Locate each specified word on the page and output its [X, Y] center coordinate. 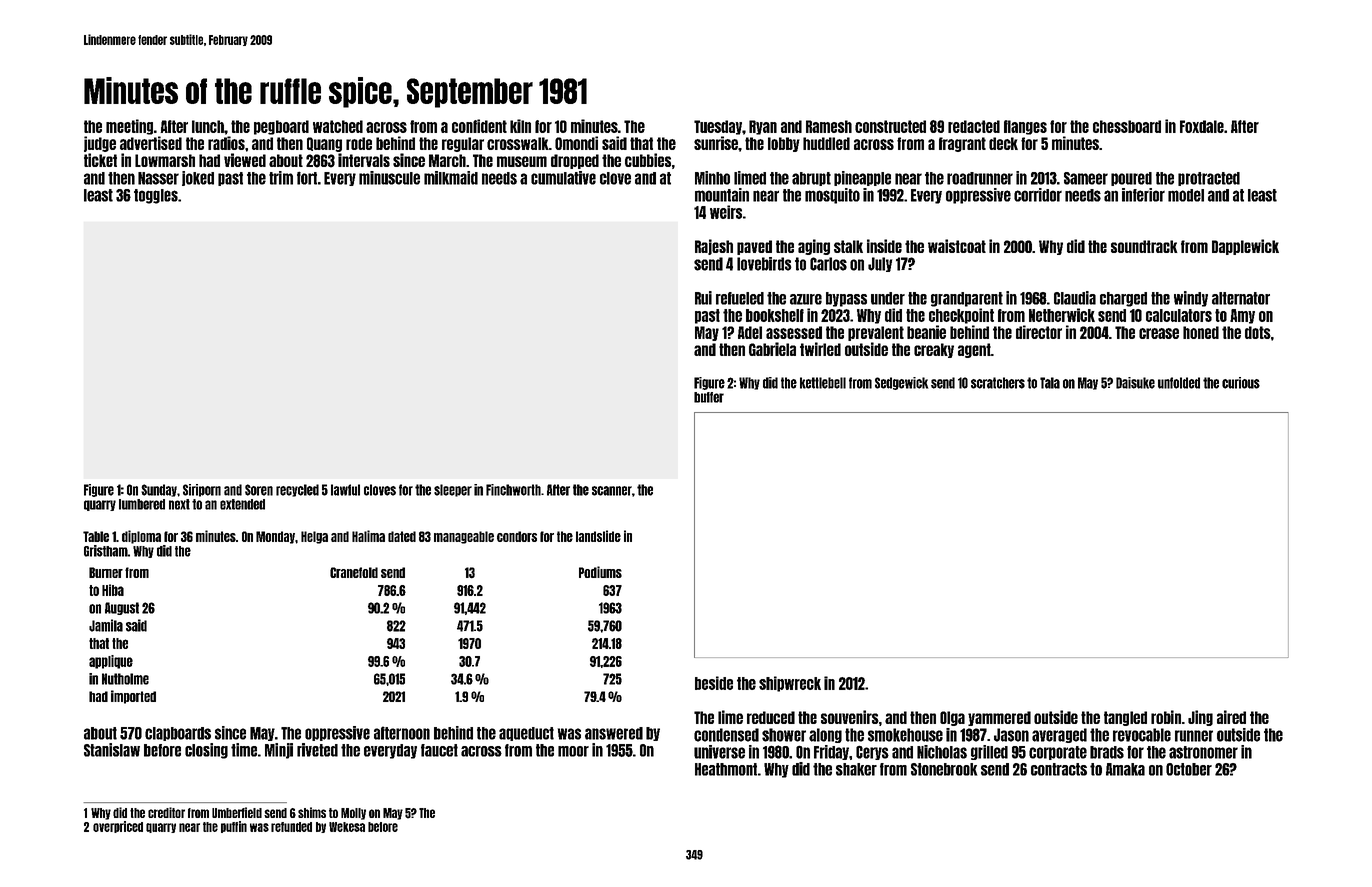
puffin [234, 827]
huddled [826, 143]
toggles [156, 196]
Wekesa [347, 827]
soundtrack [1144, 246]
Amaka [1125, 769]
